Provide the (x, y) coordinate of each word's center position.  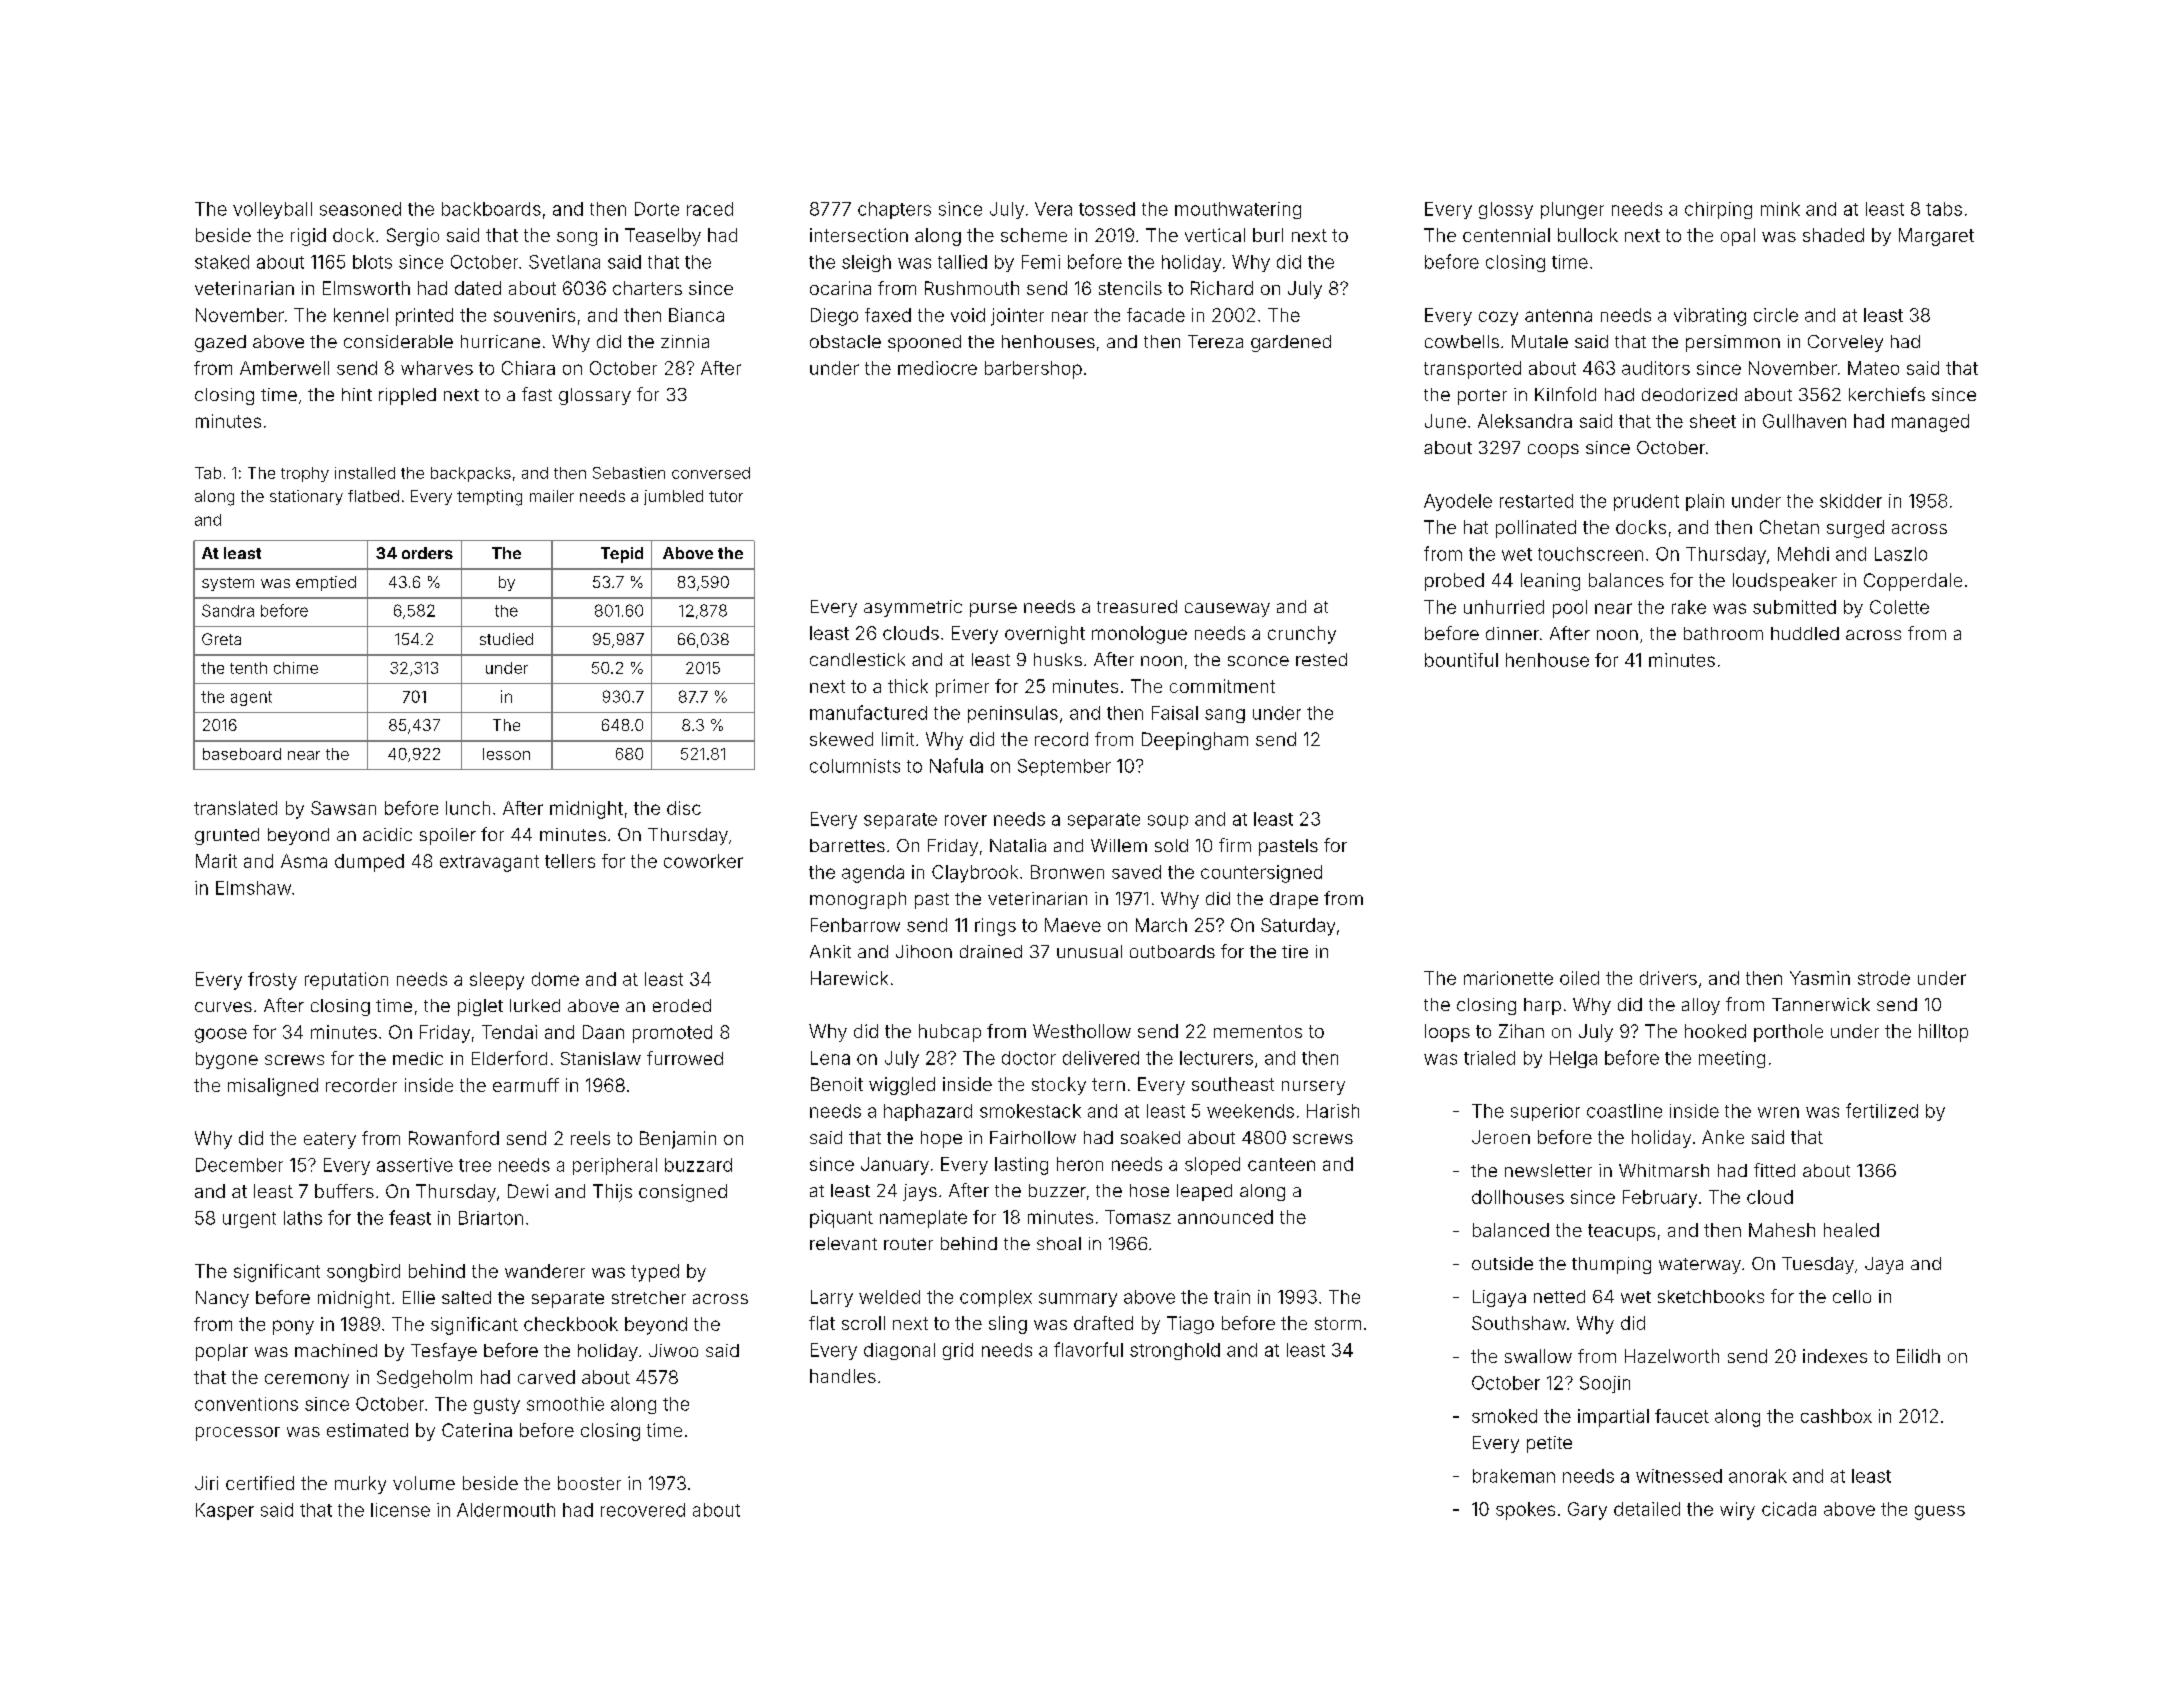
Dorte (657, 209)
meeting (1732, 1059)
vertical (1215, 235)
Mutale (1540, 341)
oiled (1579, 978)
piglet (480, 1007)
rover (966, 820)
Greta (221, 639)
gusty (497, 1406)
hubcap (950, 1033)
